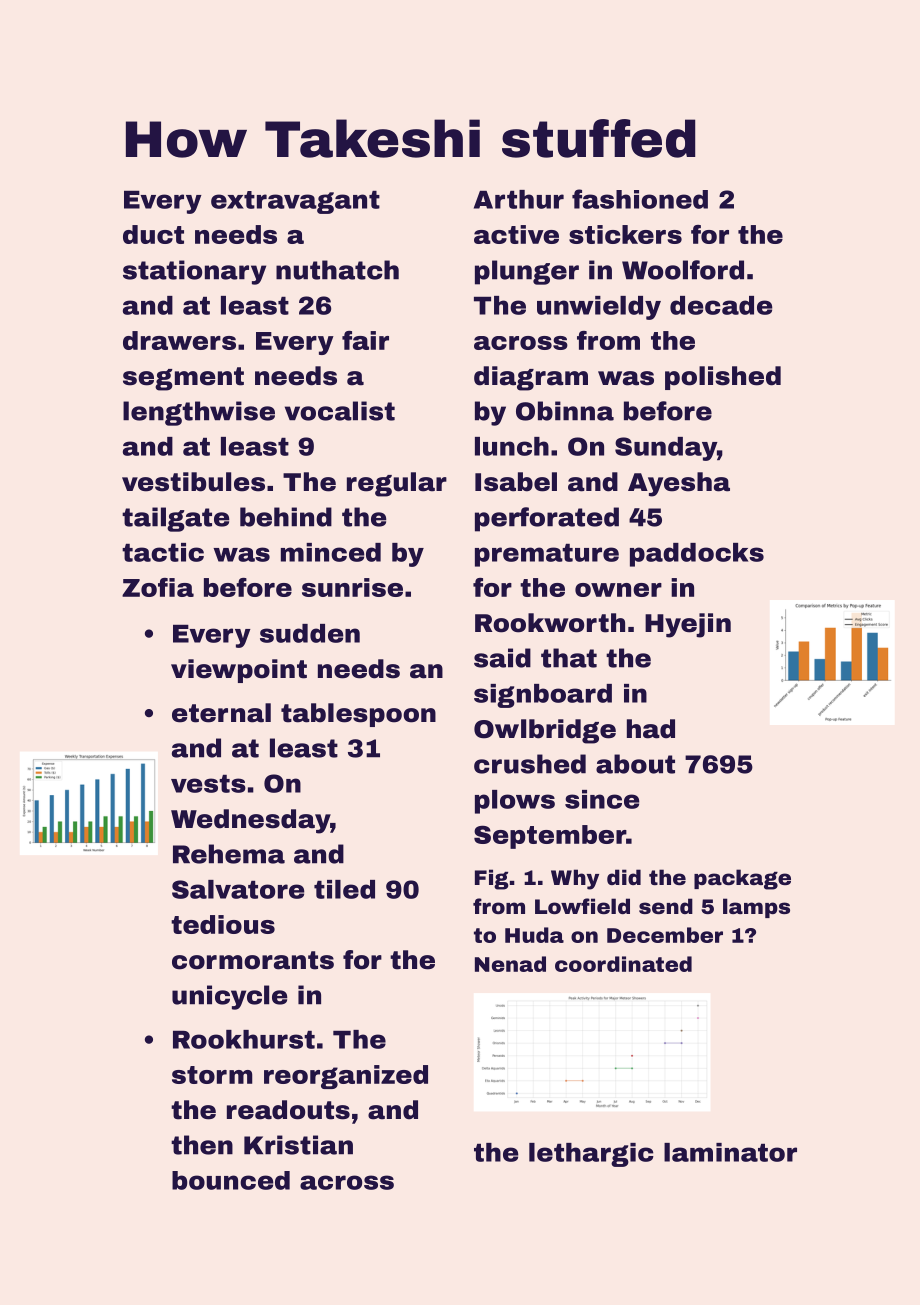 The height and width of the screenshot is (1305, 920). I want to click on Why, so click(575, 879).
